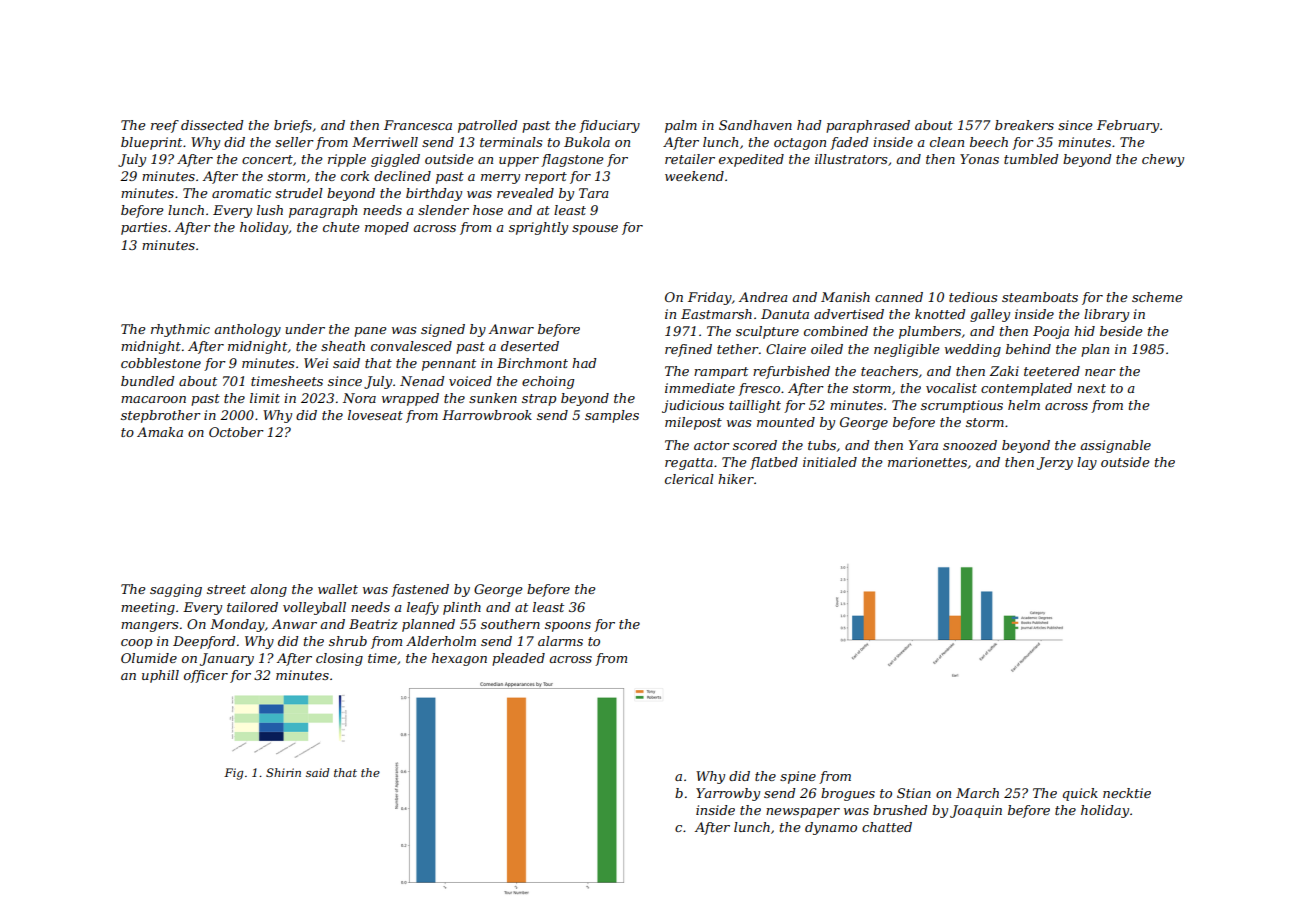 Image resolution: width=1308 pixels, height=924 pixels. Describe the element at coordinates (560, 641) in the screenshot. I see `alarms` at that location.
